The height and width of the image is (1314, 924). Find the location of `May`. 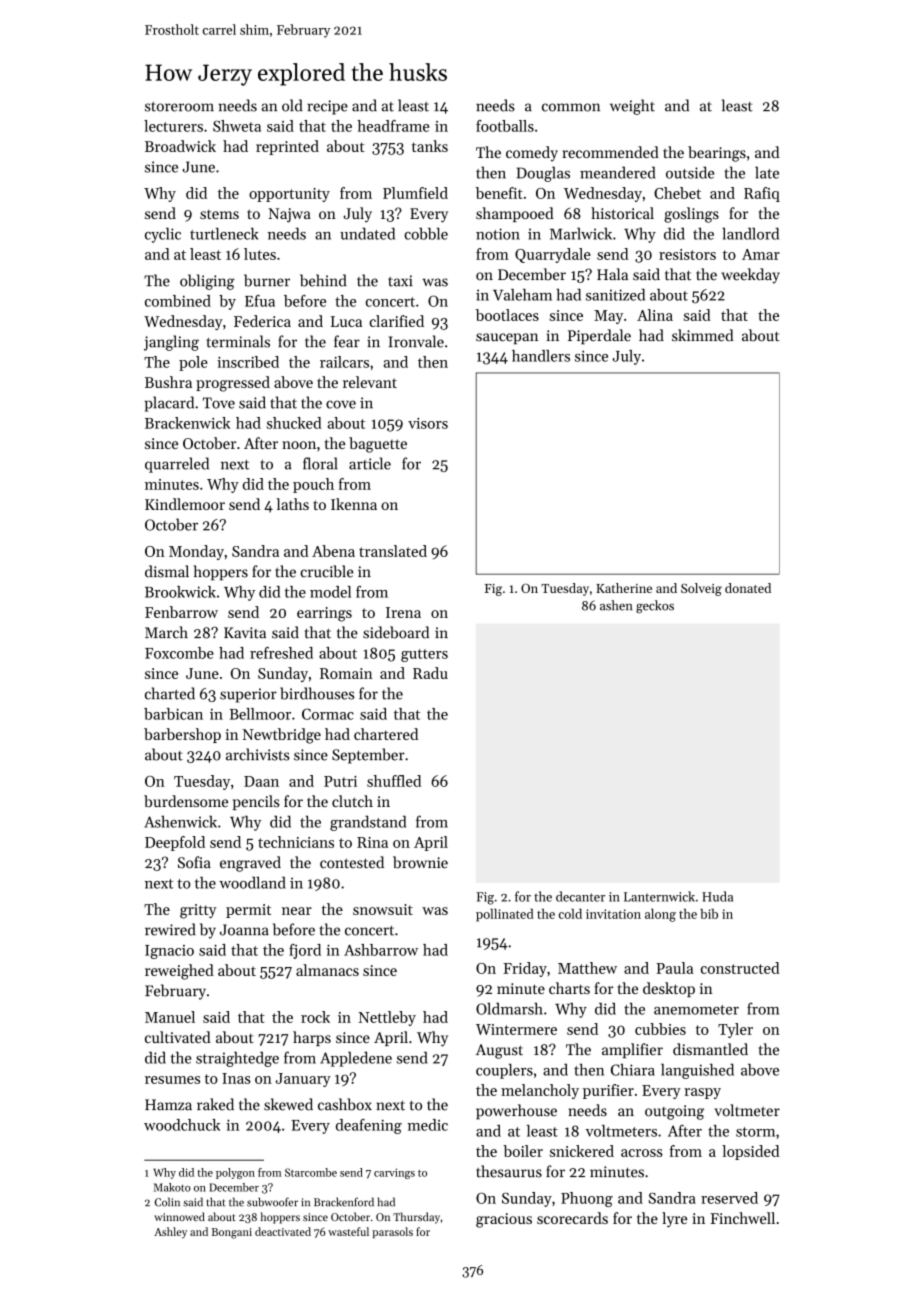

May is located at coordinates (608, 317).
